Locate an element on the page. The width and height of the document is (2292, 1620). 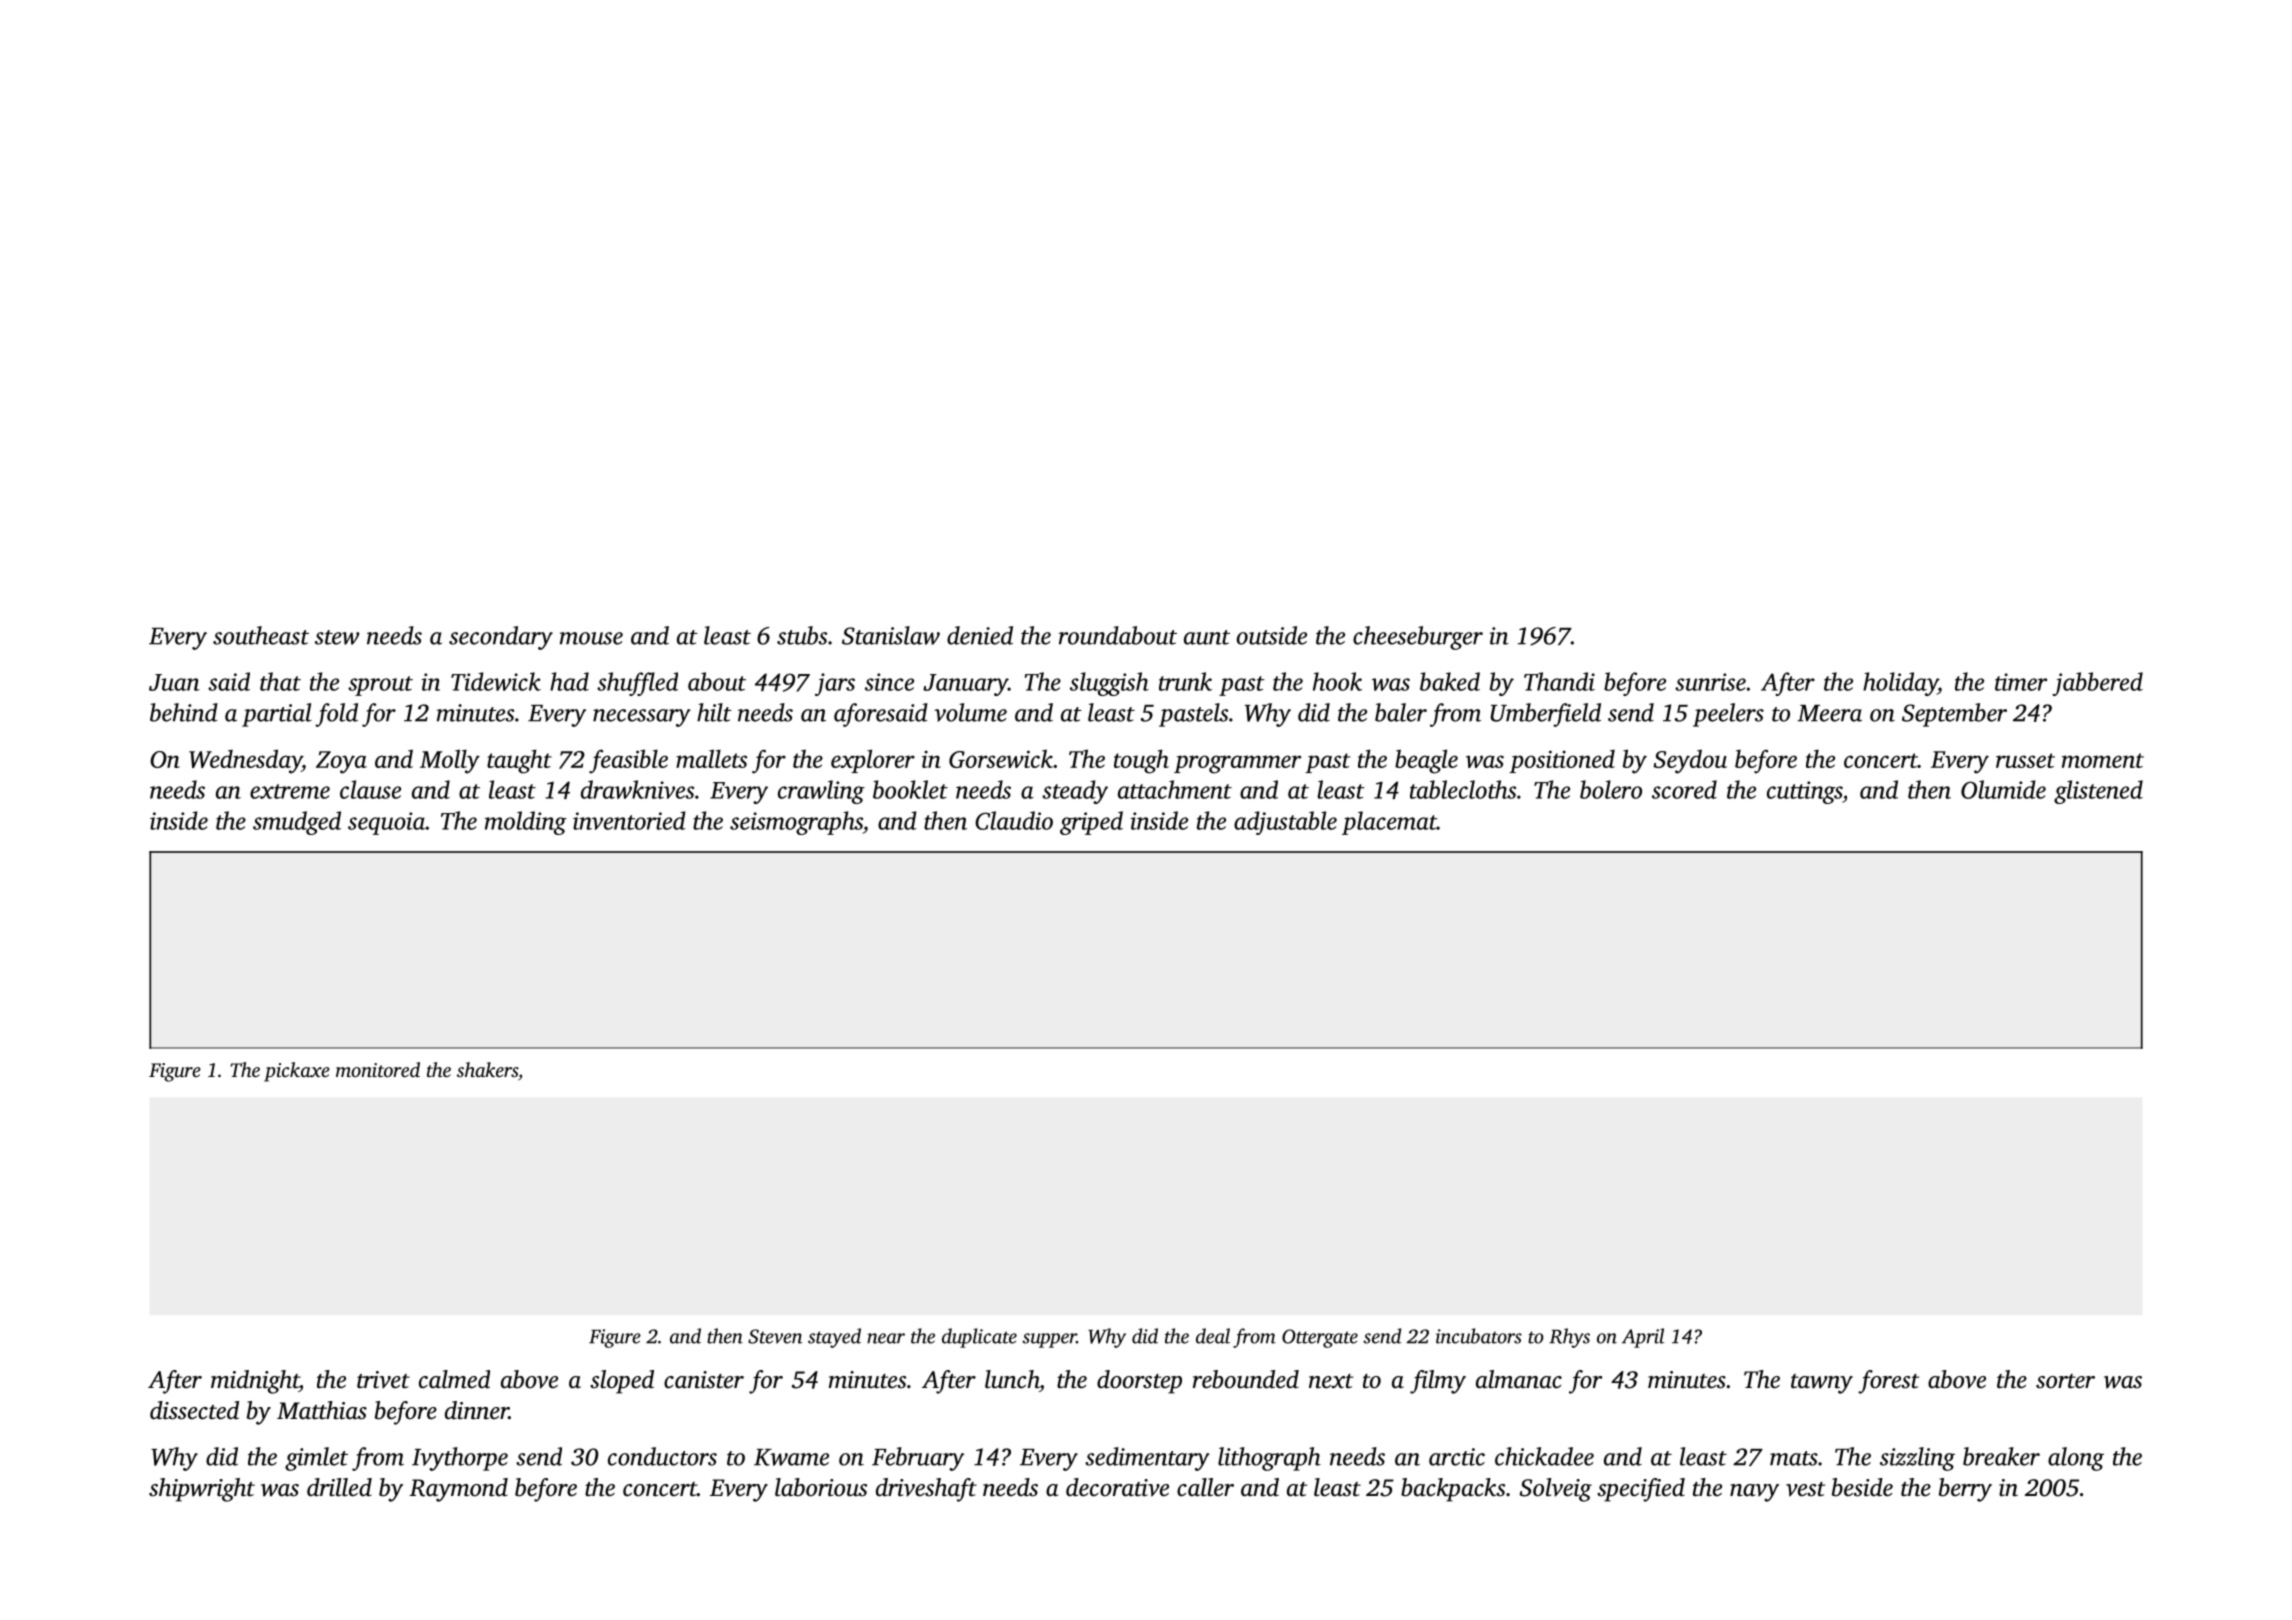
outside is located at coordinates (1272, 635).
